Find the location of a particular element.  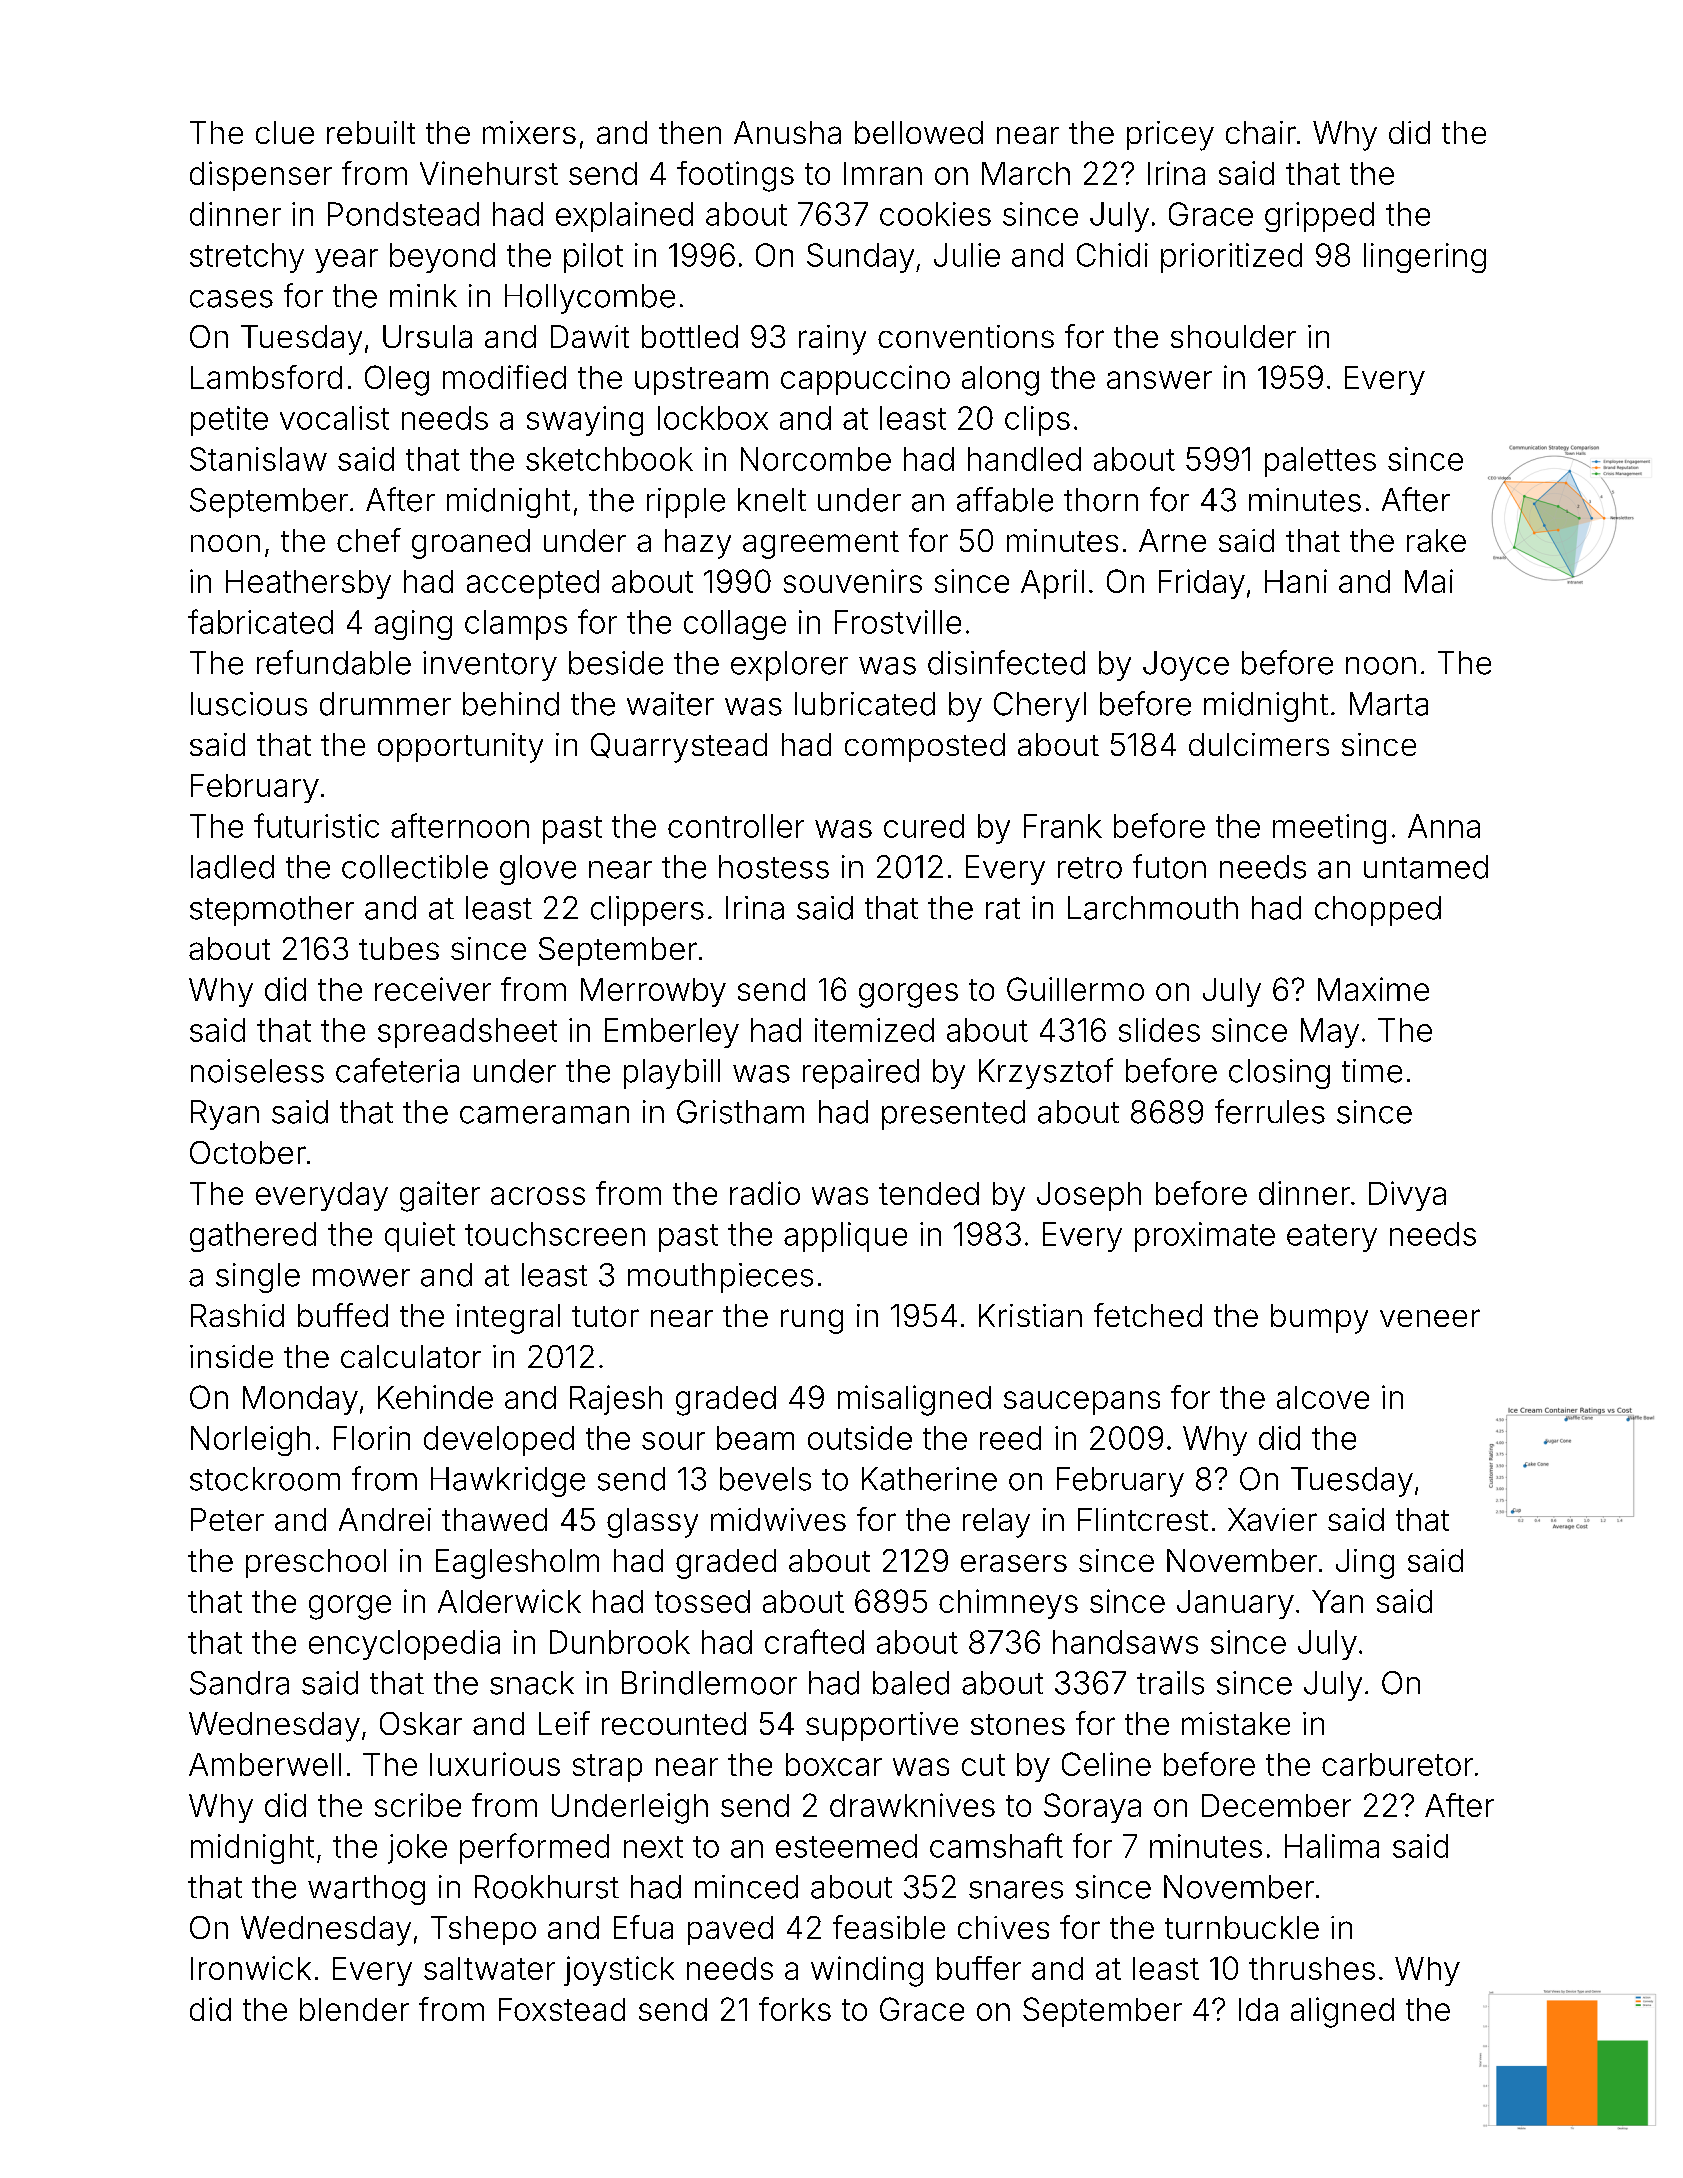

rake is located at coordinates (1436, 540).
